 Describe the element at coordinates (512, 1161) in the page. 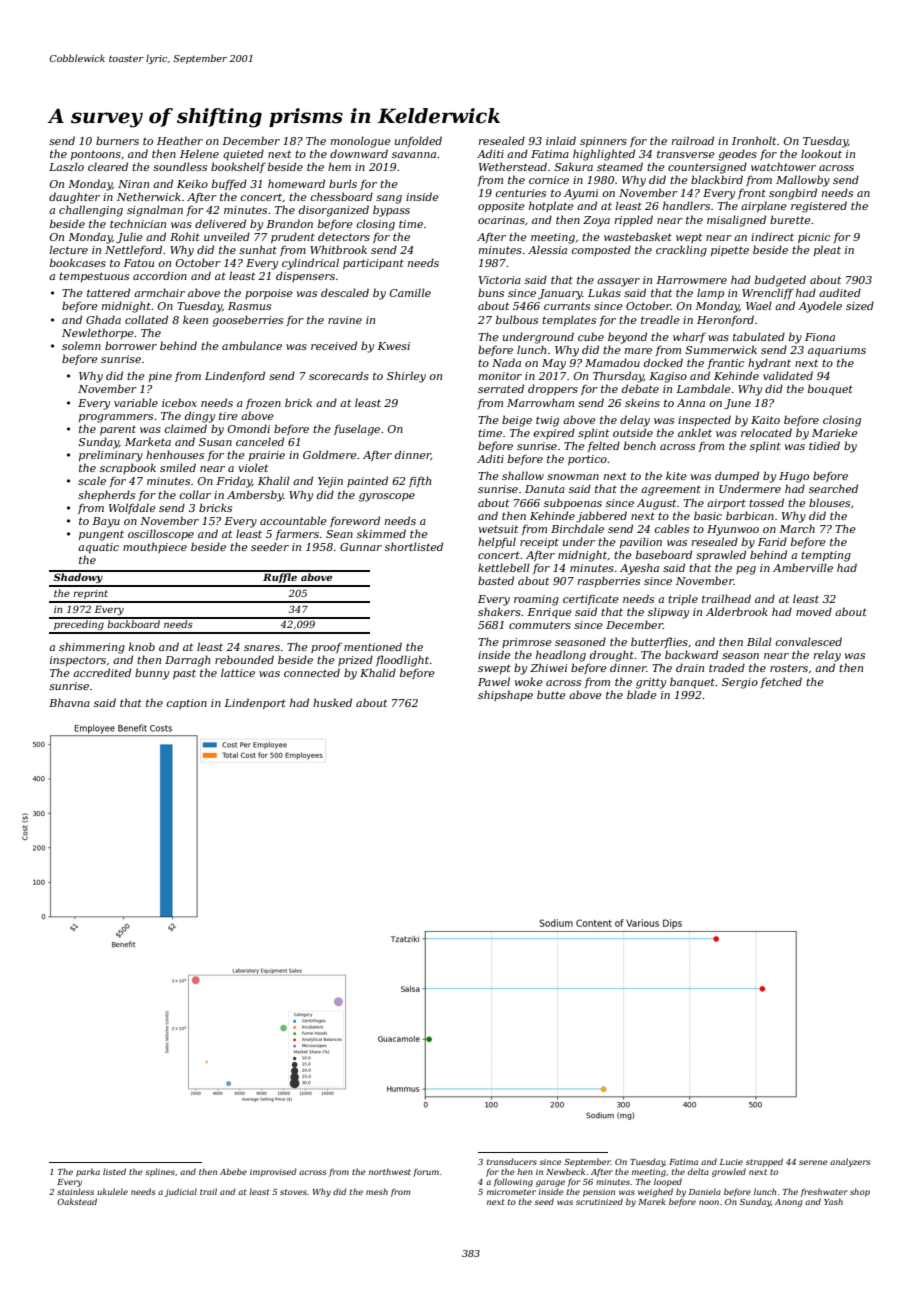

I see `transducers` at that location.
